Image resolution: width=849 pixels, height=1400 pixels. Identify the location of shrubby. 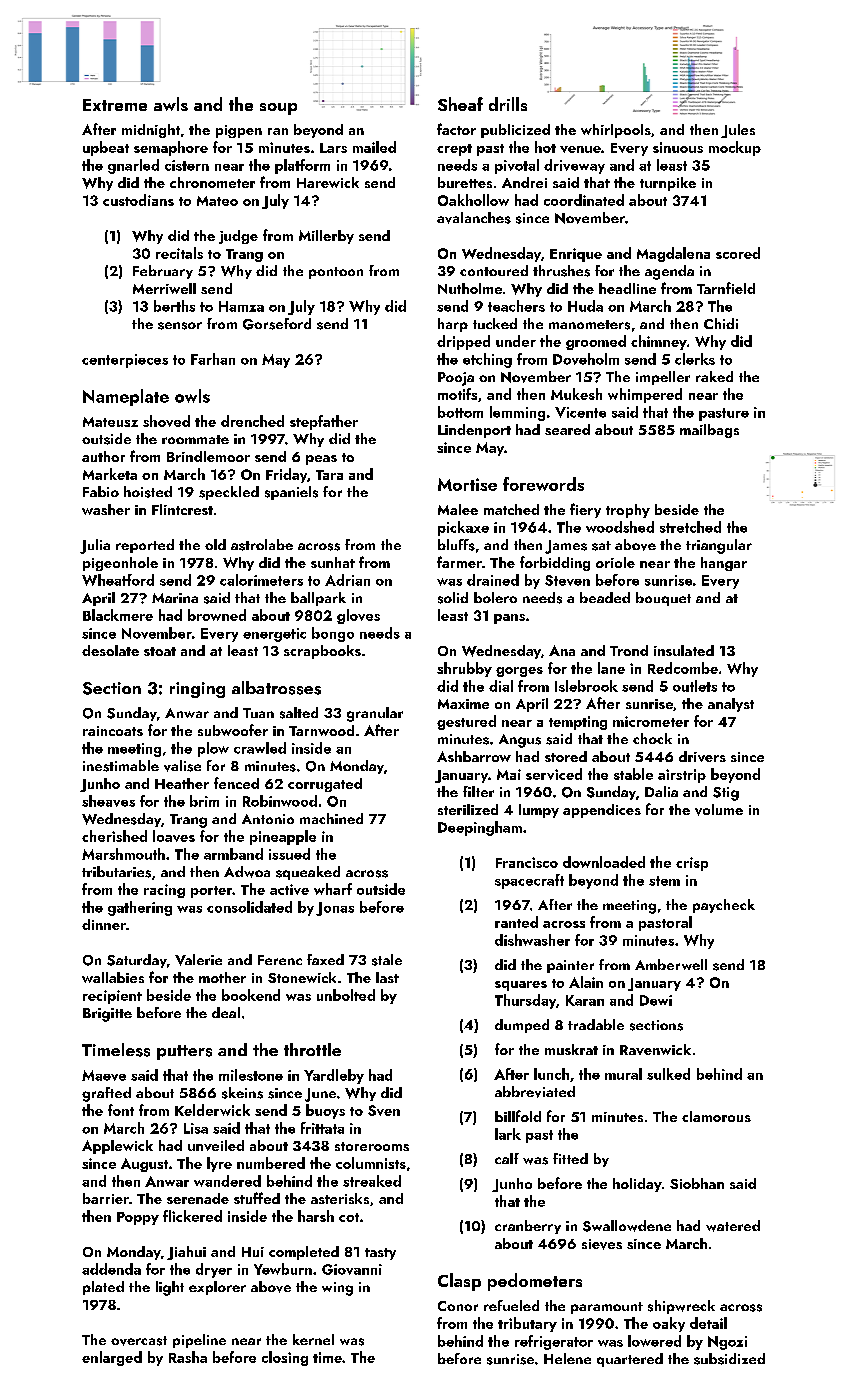
(464, 669).
